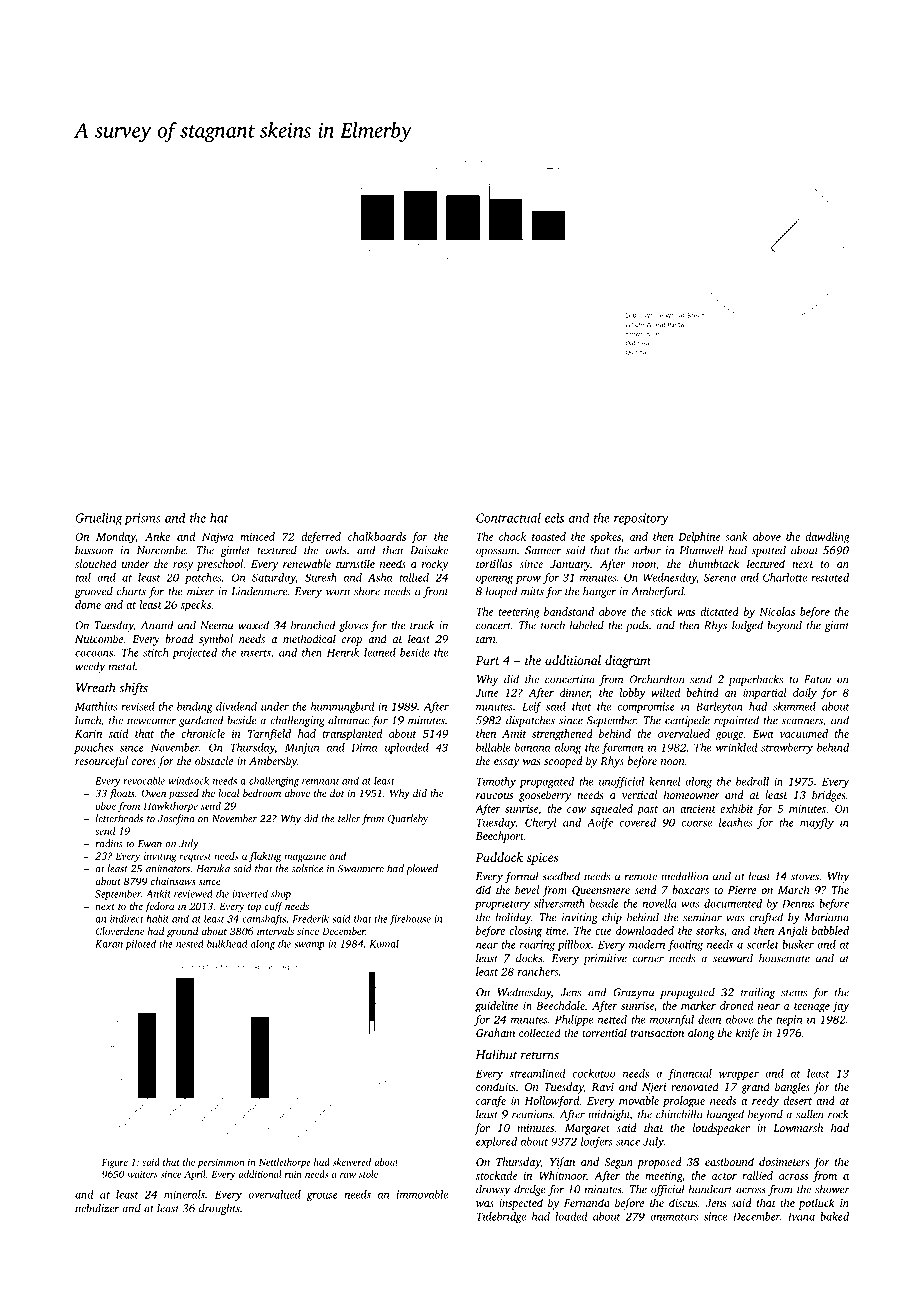 The image size is (924, 1308). What do you see at coordinates (752, 781) in the screenshot?
I see `bedroll` at bounding box center [752, 781].
